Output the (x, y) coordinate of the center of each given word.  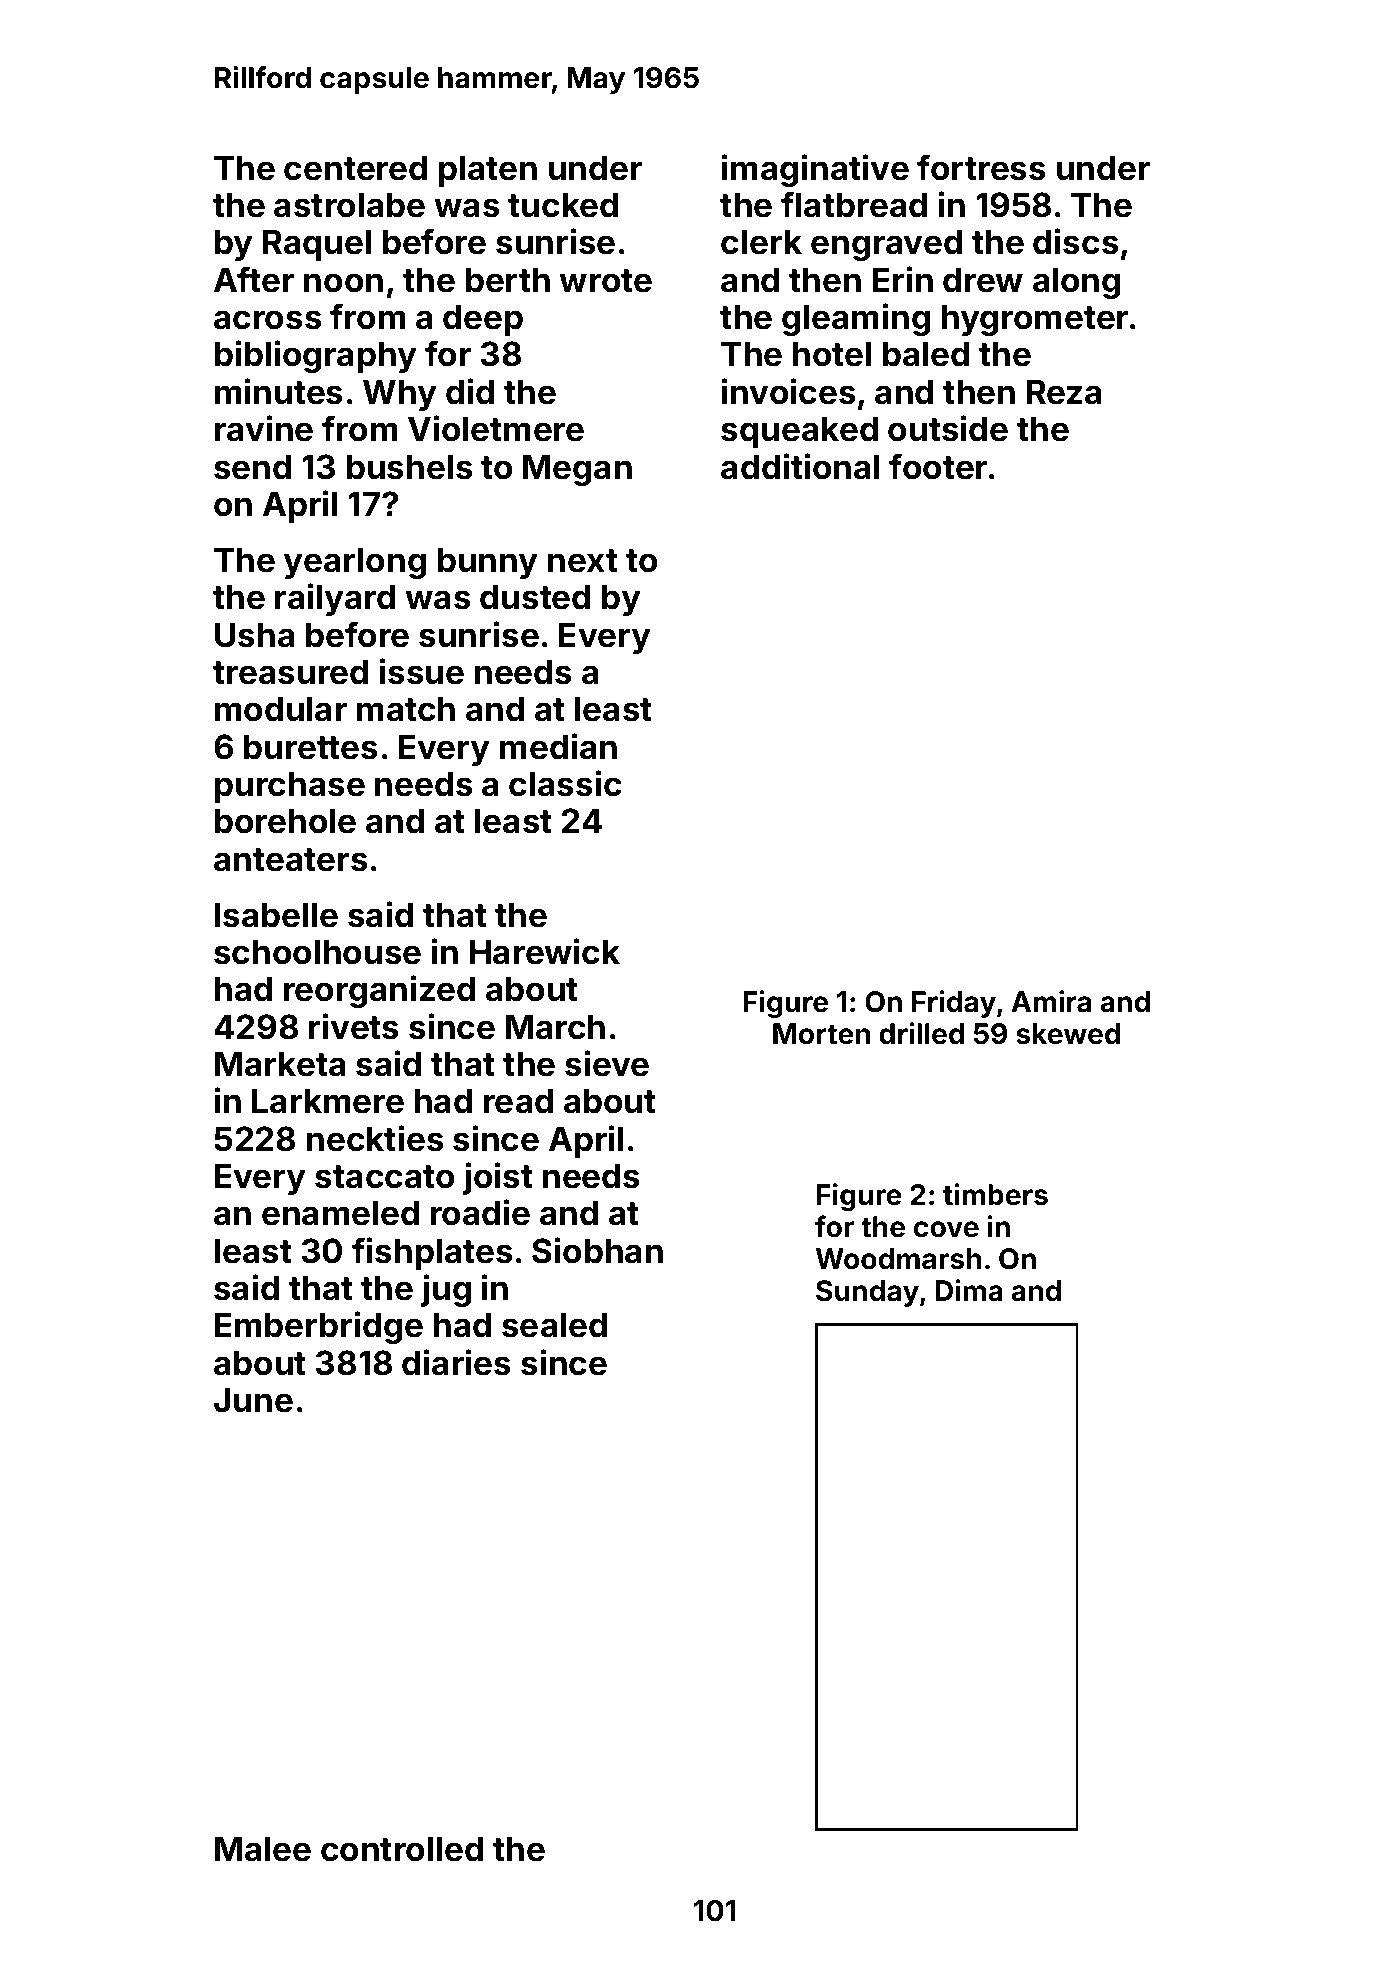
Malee (263, 1849)
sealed (554, 1325)
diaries (456, 1362)
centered (355, 168)
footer (938, 466)
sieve (607, 1063)
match (406, 709)
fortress (981, 167)
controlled (402, 1849)
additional (800, 466)
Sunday (867, 1293)
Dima (969, 1290)
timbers (995, 1194)
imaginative (815, 170)
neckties (375, 1138)
